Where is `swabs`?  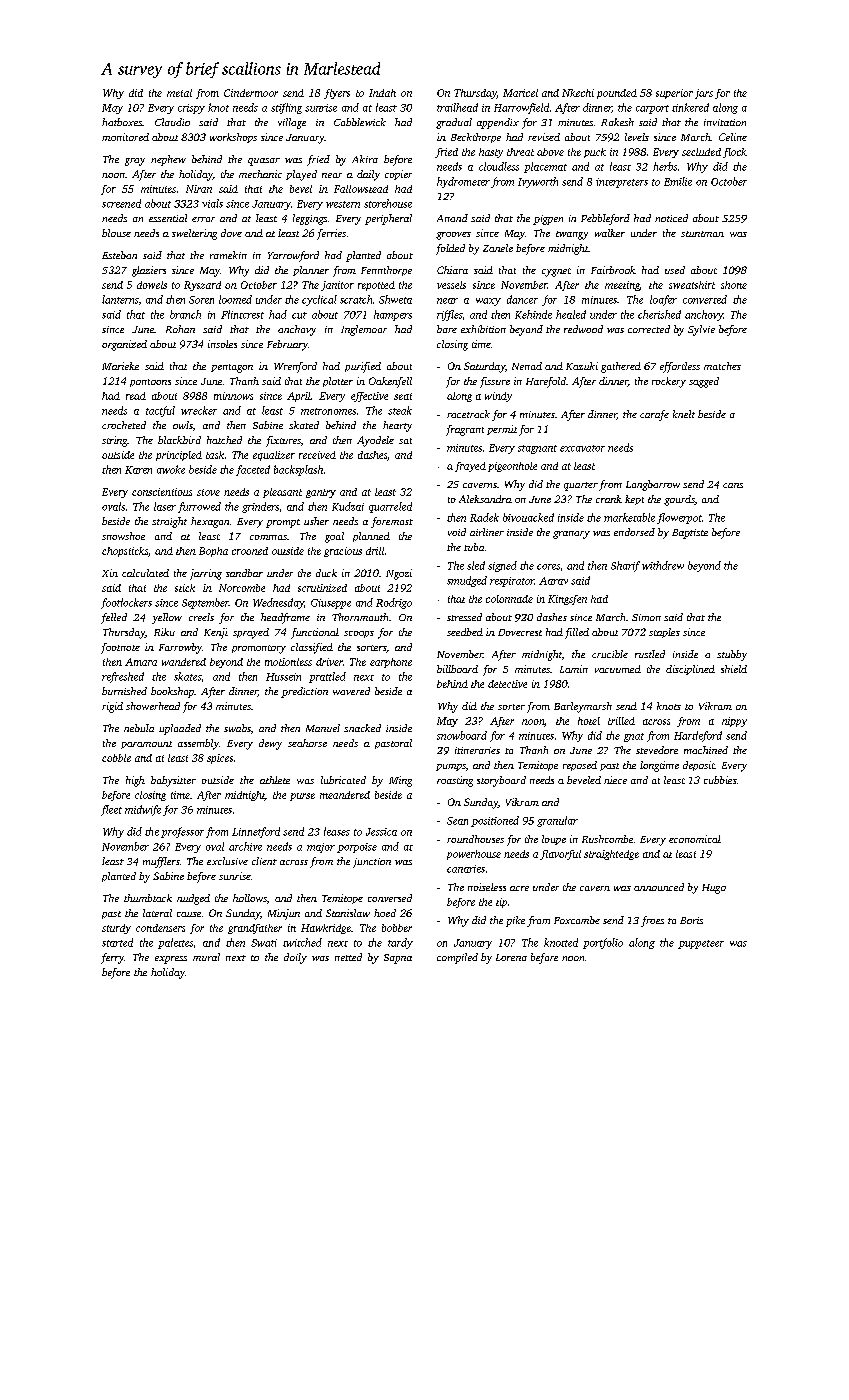 swabs is located at coordinates (237, 728).
